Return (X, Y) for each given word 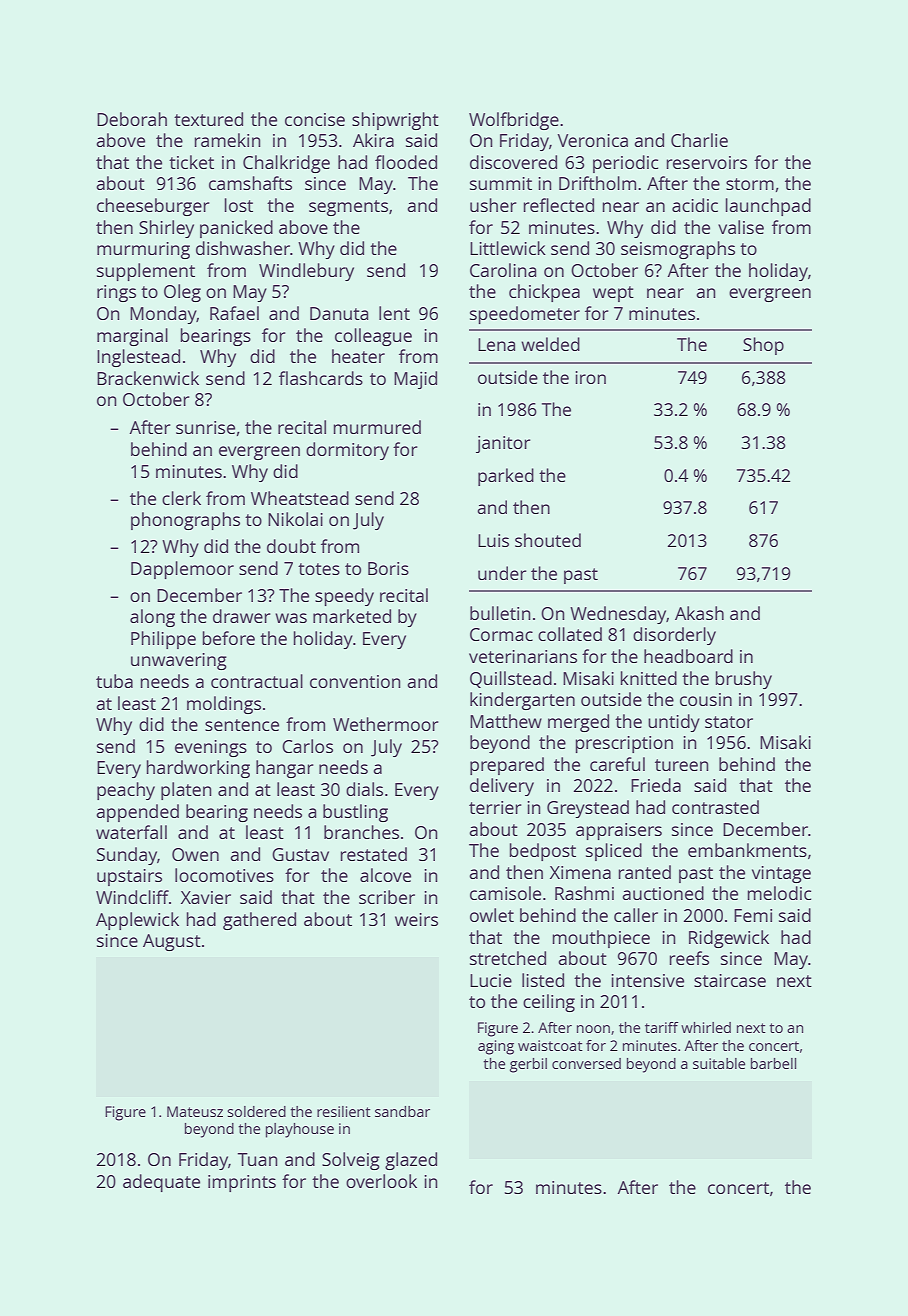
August (172, 942)
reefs (689, 958)
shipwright (395, 121)
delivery (502, 787)
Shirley (166, 229)
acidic (695, 205)
